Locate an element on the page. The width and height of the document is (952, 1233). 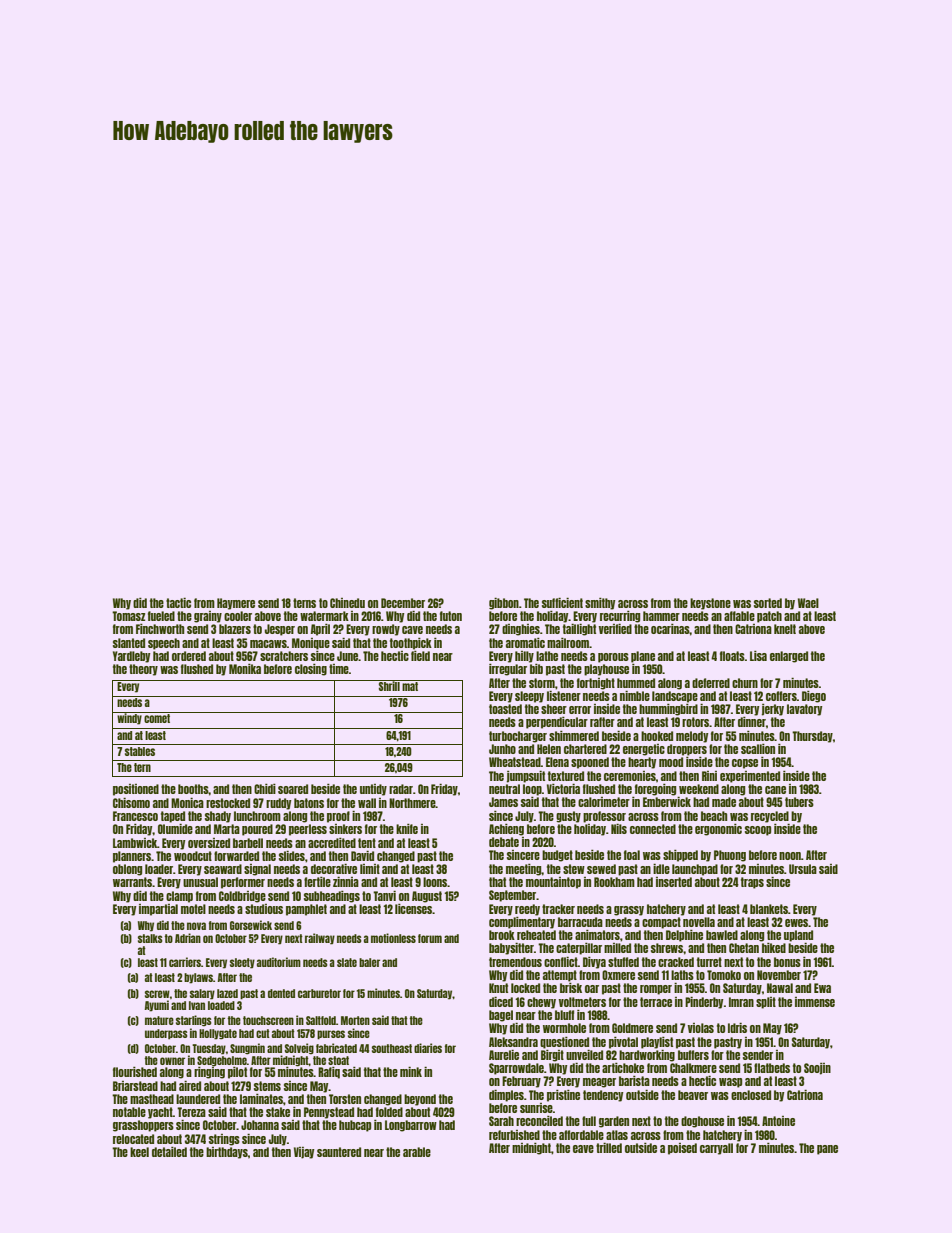
immense is located at coordinates (815, 1002).
